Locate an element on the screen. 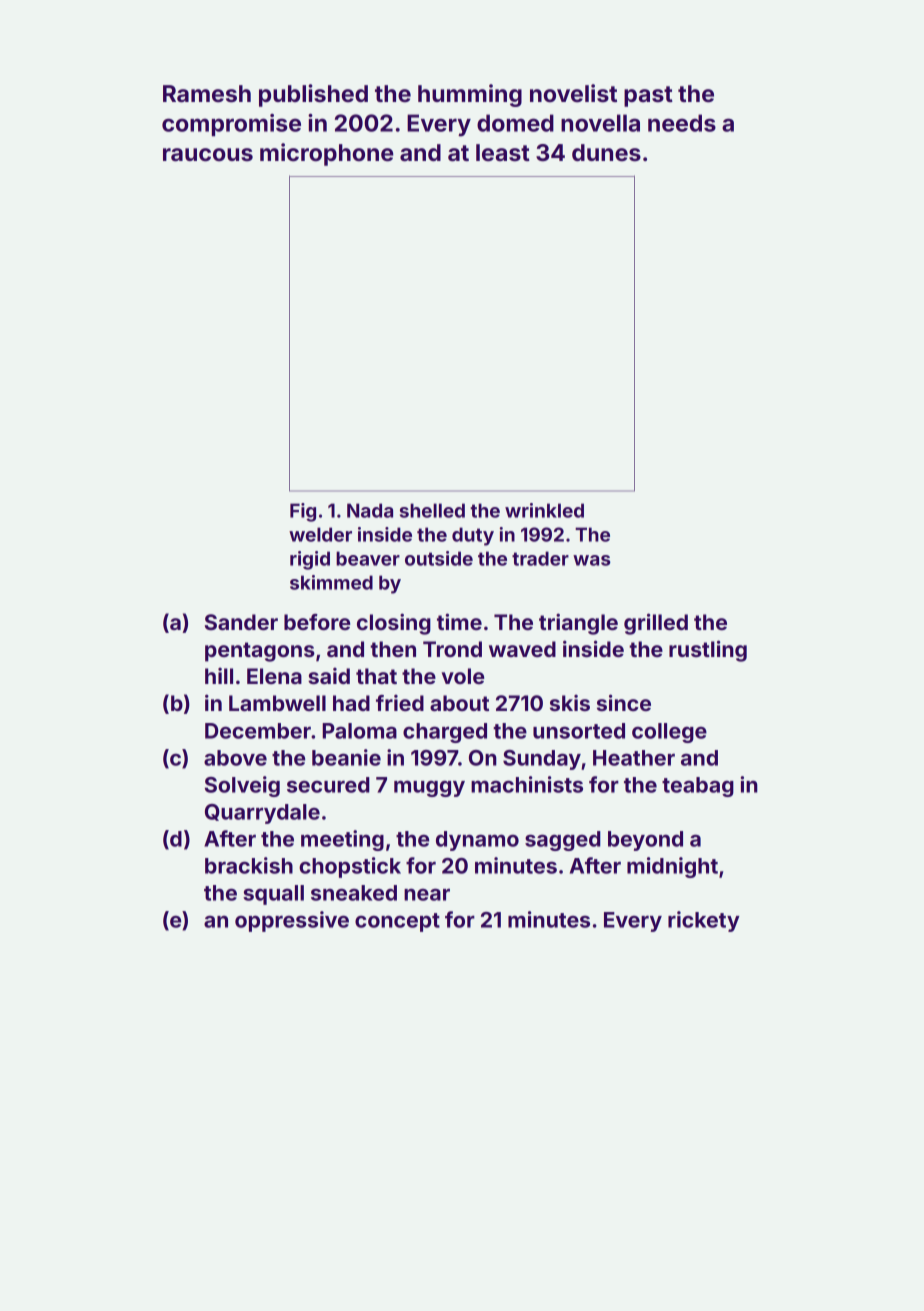 Image resolution: width=924 pixels, height=1311 pixels. least is located at coordinates (503, 153).
